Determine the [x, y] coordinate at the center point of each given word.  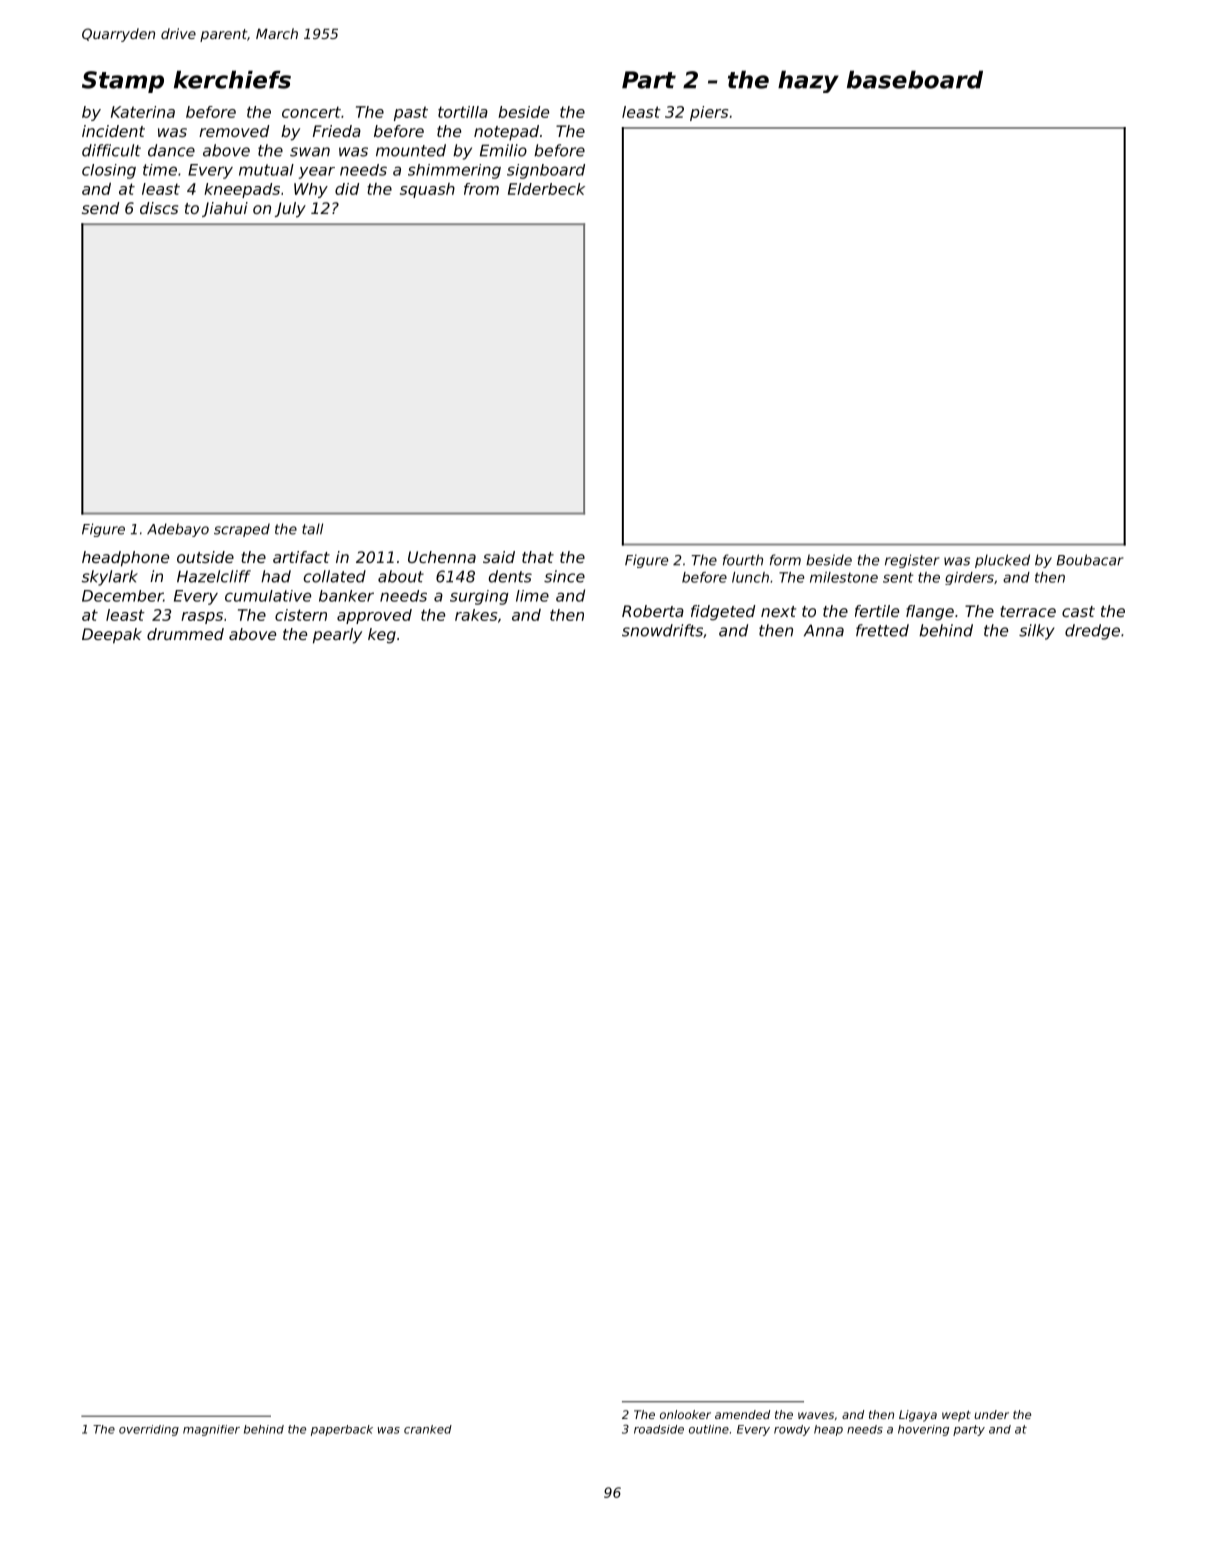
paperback [342, 1430]
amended [742, 1414]
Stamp [123, 82]
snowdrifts [662, 630]
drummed [185, 634]
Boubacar [1090, 560]
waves [816, 1415]
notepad [506, 133]
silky [1036, 632]
